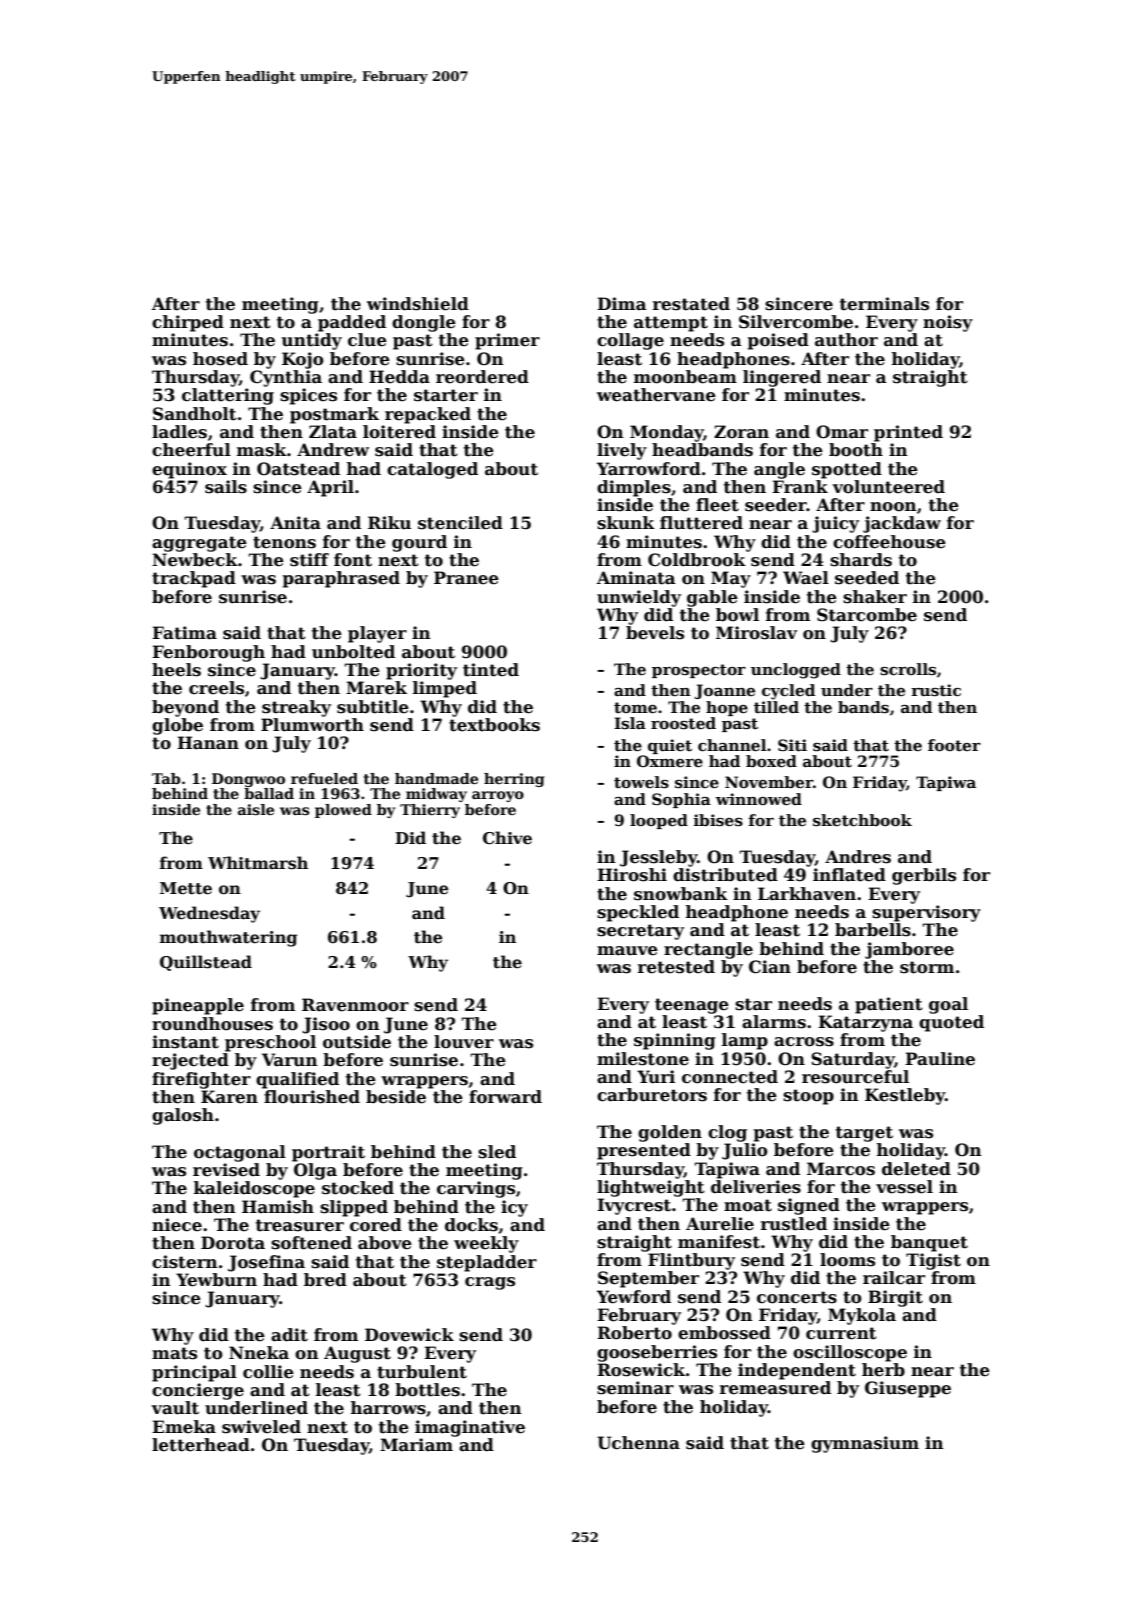 The image size is (1143, 1617). Describe the element at coordinates (466, 578) in the image. I see `Pranee` at that location.
